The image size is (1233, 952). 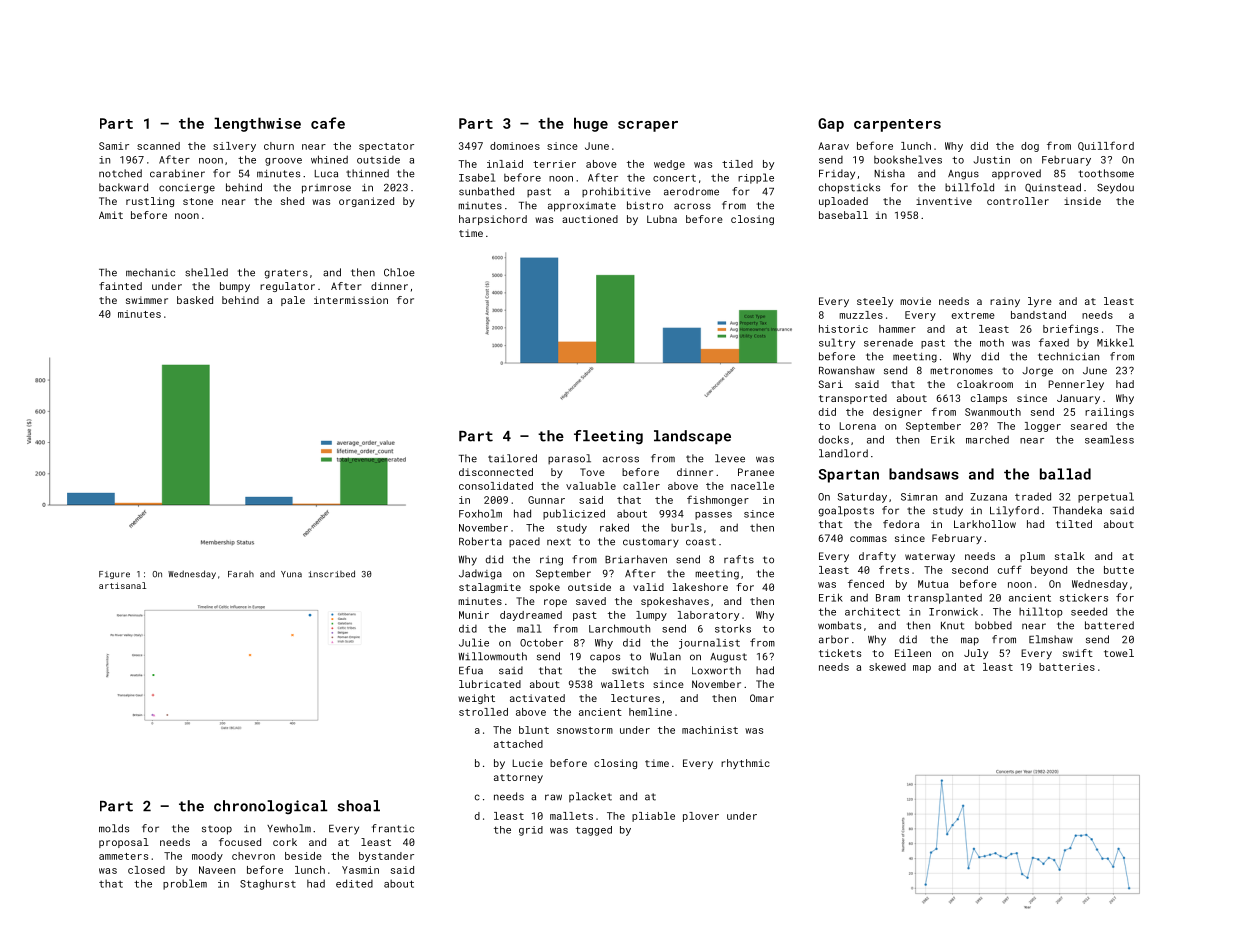 I want to click on graters, so click(x=286, y=274).
